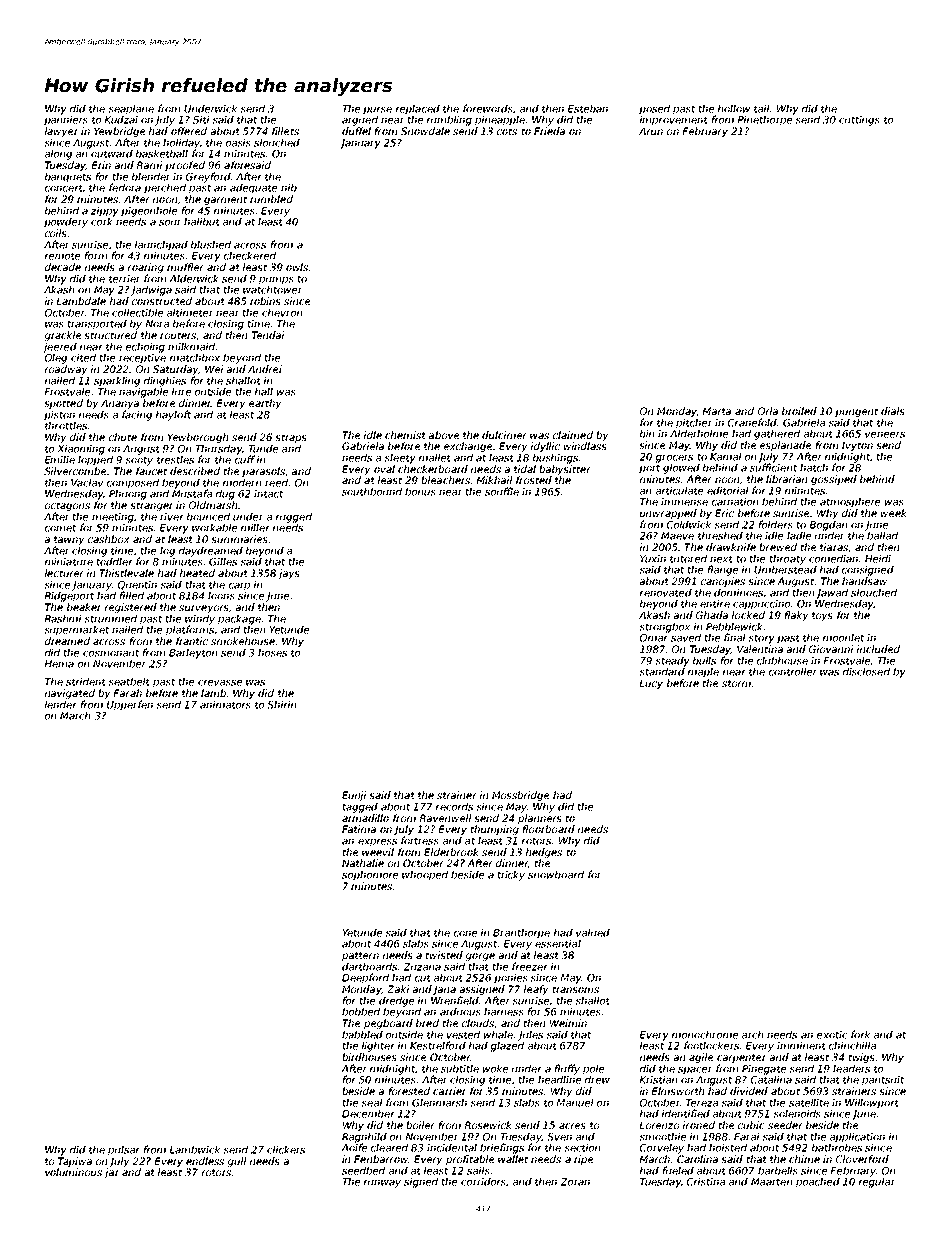  Describe the element at coordinates (832, 593) in the document. I see `Jawad` at that location.
